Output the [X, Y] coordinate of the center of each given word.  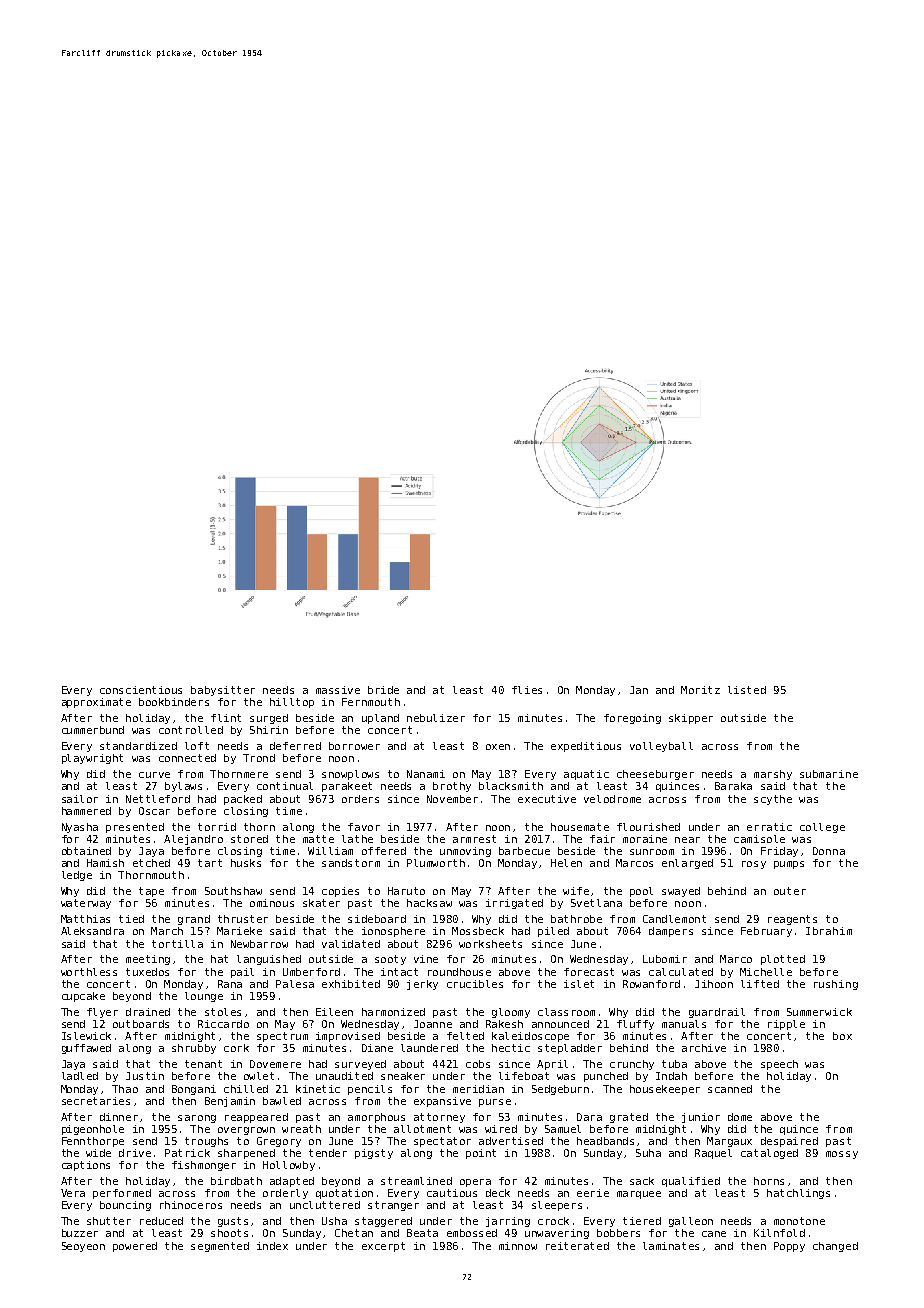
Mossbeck [478, 931]
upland [380, 719]
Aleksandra [92, 931]
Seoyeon [83, 1247]
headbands [605, 1141]
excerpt [383, 1247]
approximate [96, 703]
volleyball [661, 747]
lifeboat [524, 1076]
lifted [760, 984]
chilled [246, 1089]
